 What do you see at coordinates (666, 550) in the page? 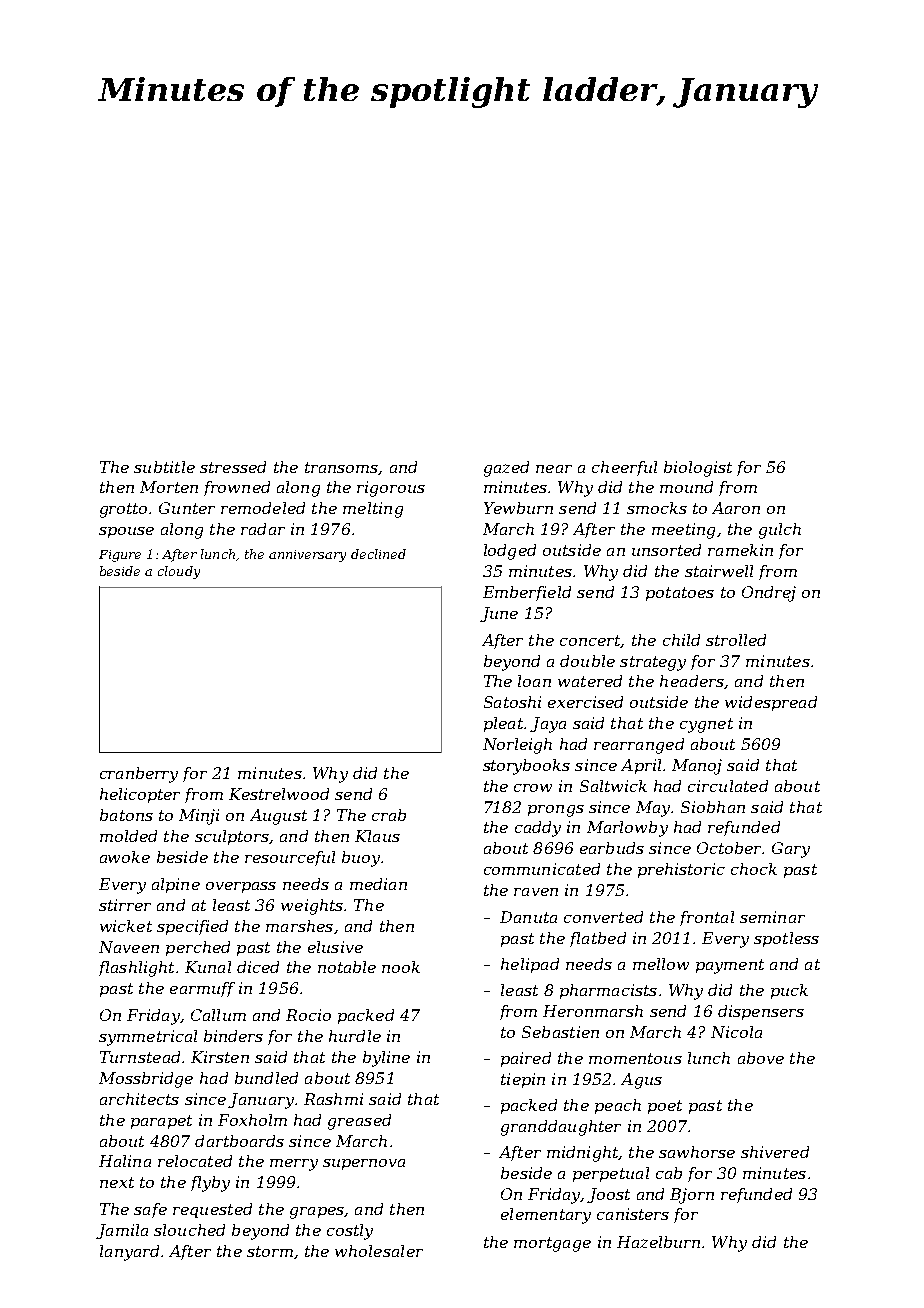
I see `unsorted` at bounding box center [666, 550].
